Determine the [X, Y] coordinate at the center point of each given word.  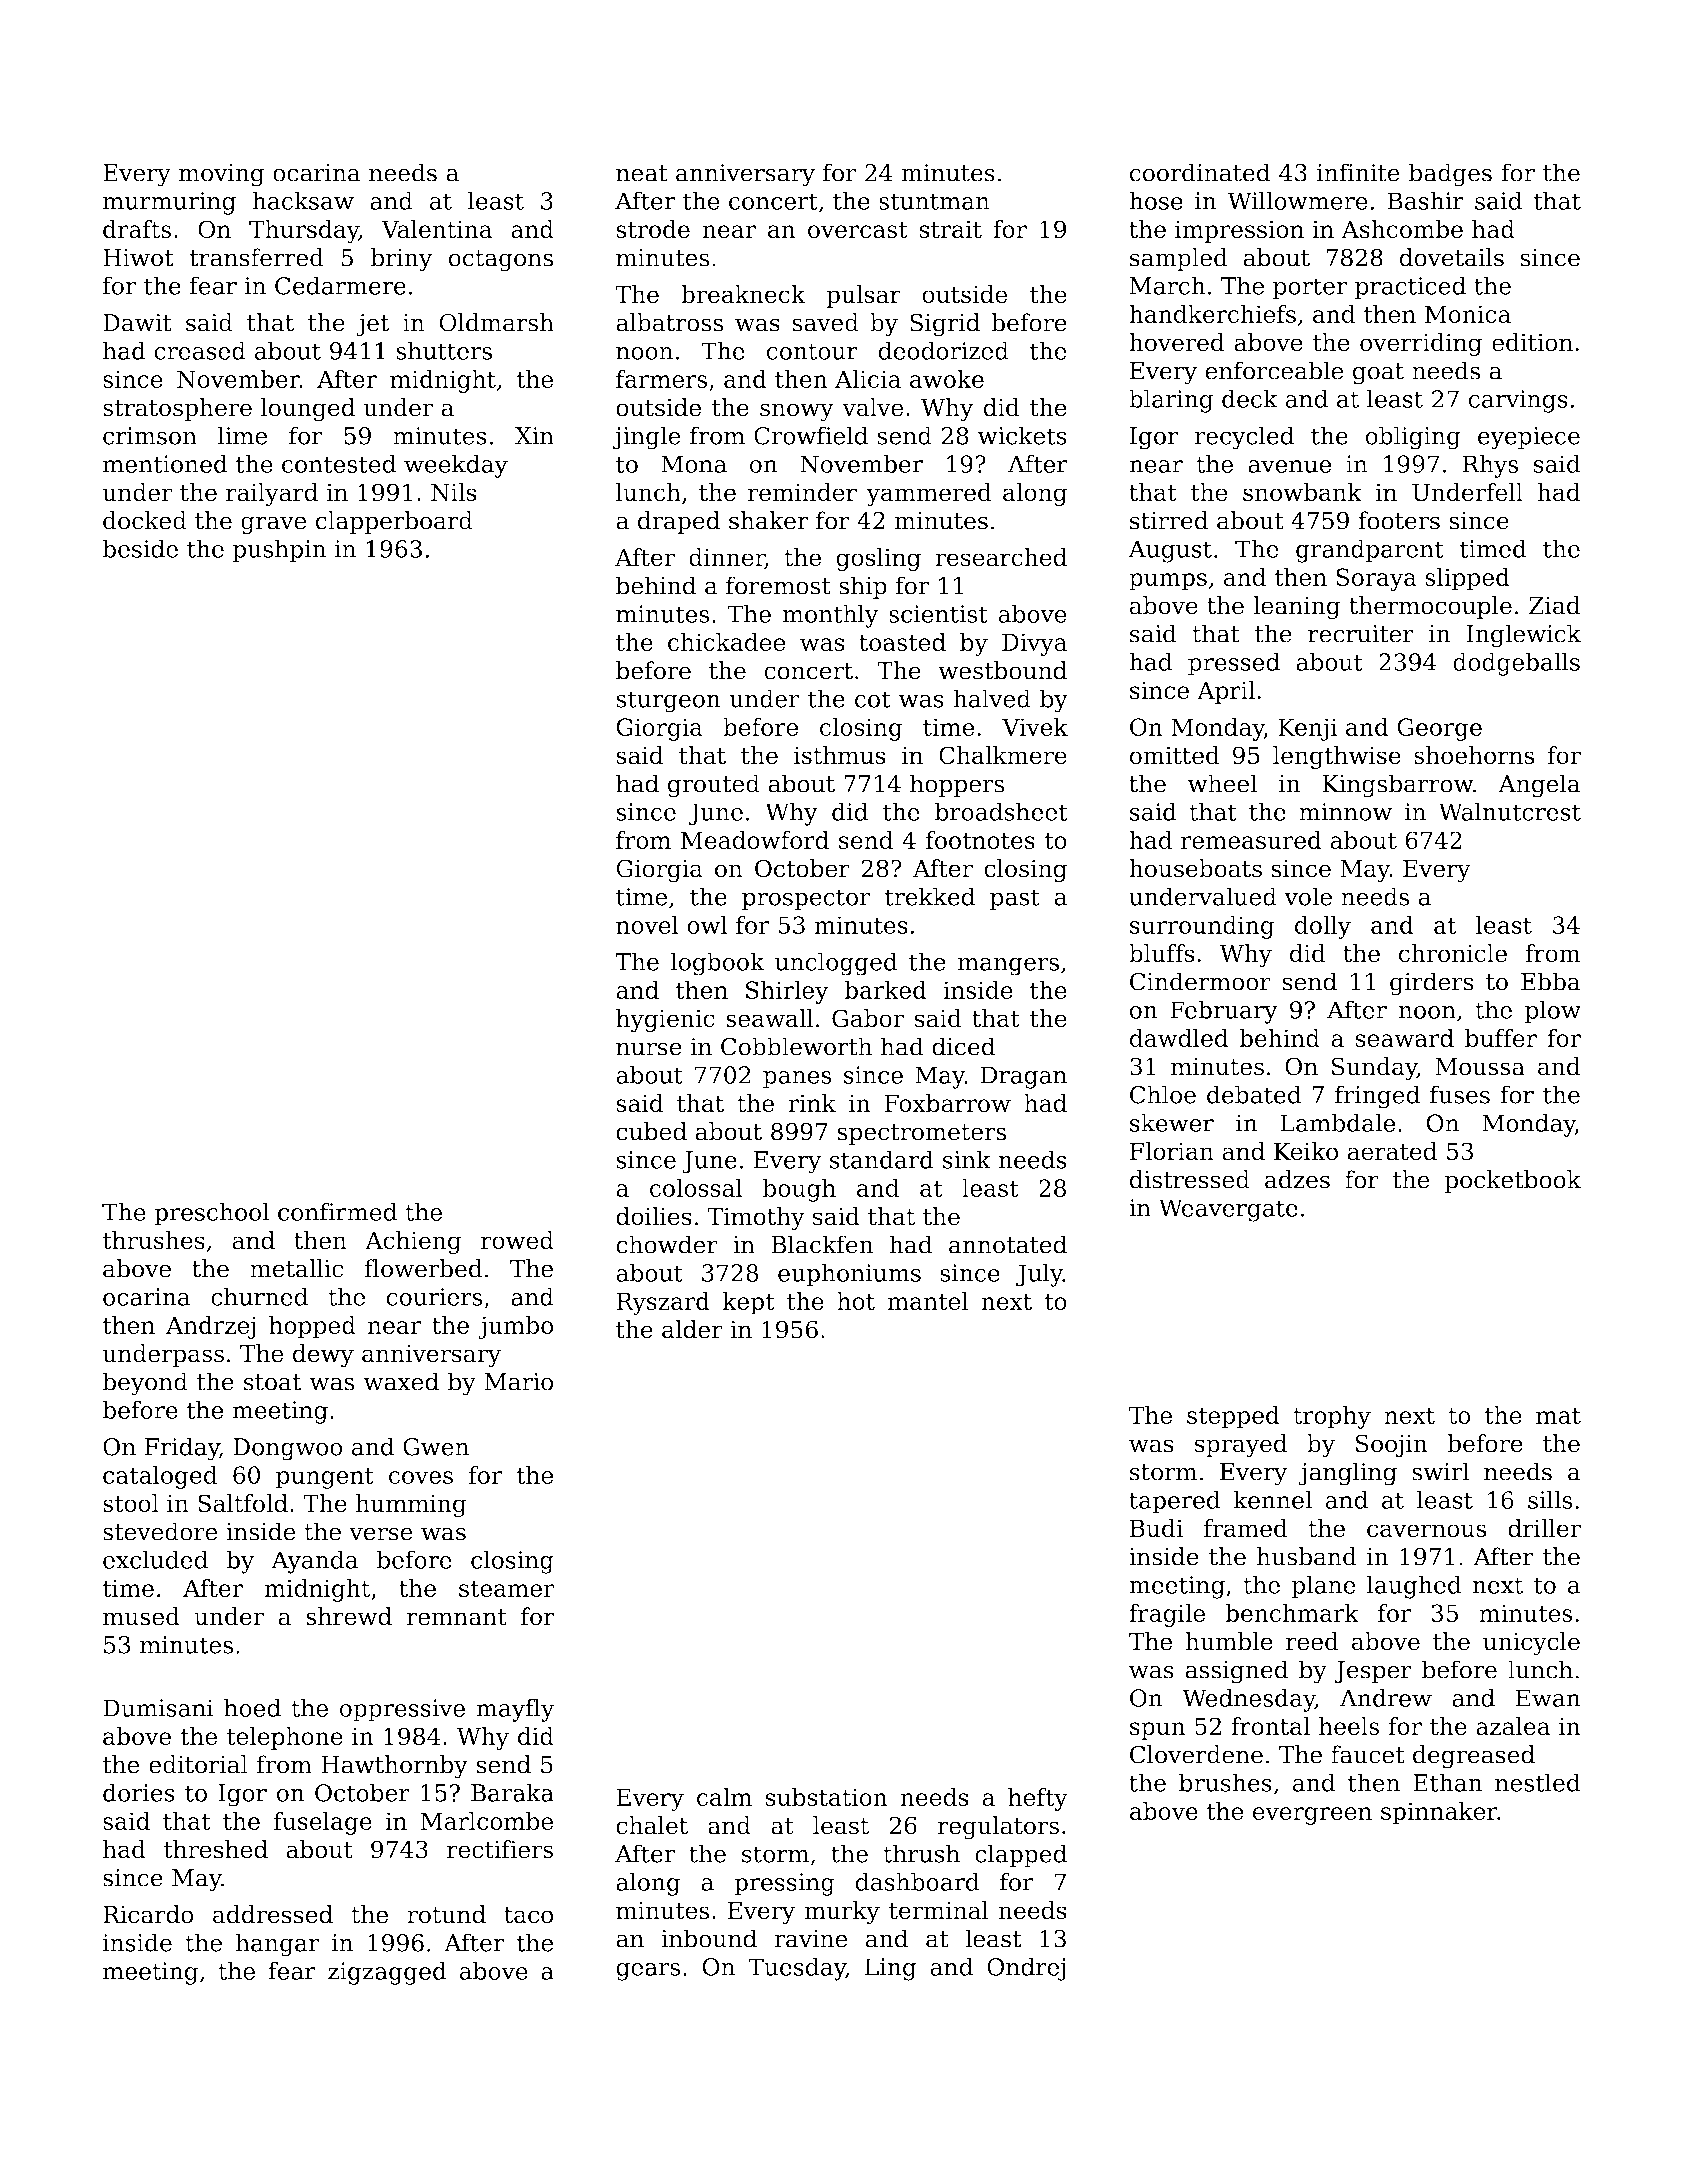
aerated [1392, 1151]
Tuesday [797, 1969]
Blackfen [822, 1244]
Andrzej [211, 1327]
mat [1558, 1415]
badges [1450, 175]
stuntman [934, 201]
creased [200, 350]
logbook [717, 964]
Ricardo [148, 1914]
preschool [212, 1214]
